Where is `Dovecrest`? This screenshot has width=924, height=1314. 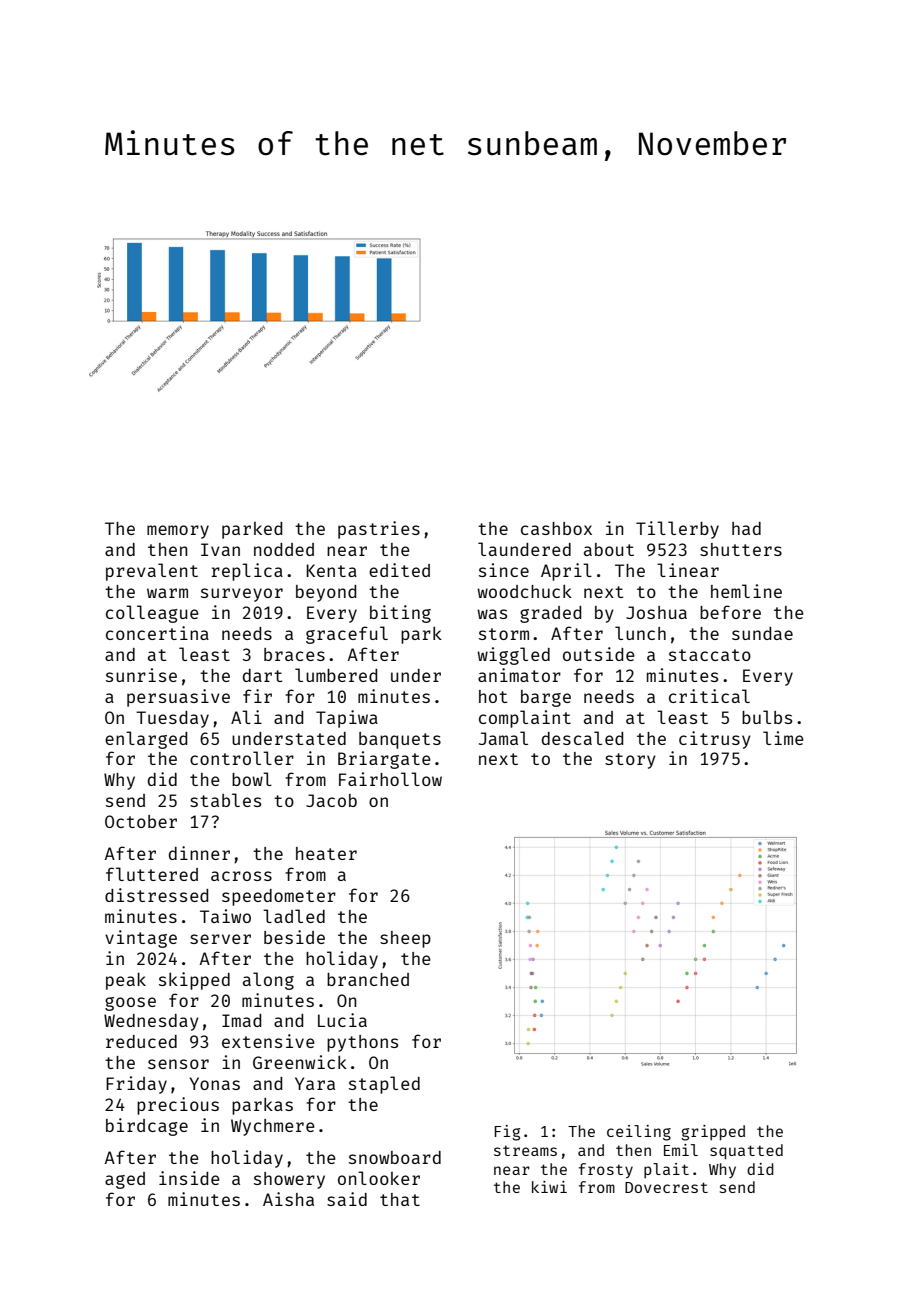
Dovecrest is located at coordinates (666, 1187).
